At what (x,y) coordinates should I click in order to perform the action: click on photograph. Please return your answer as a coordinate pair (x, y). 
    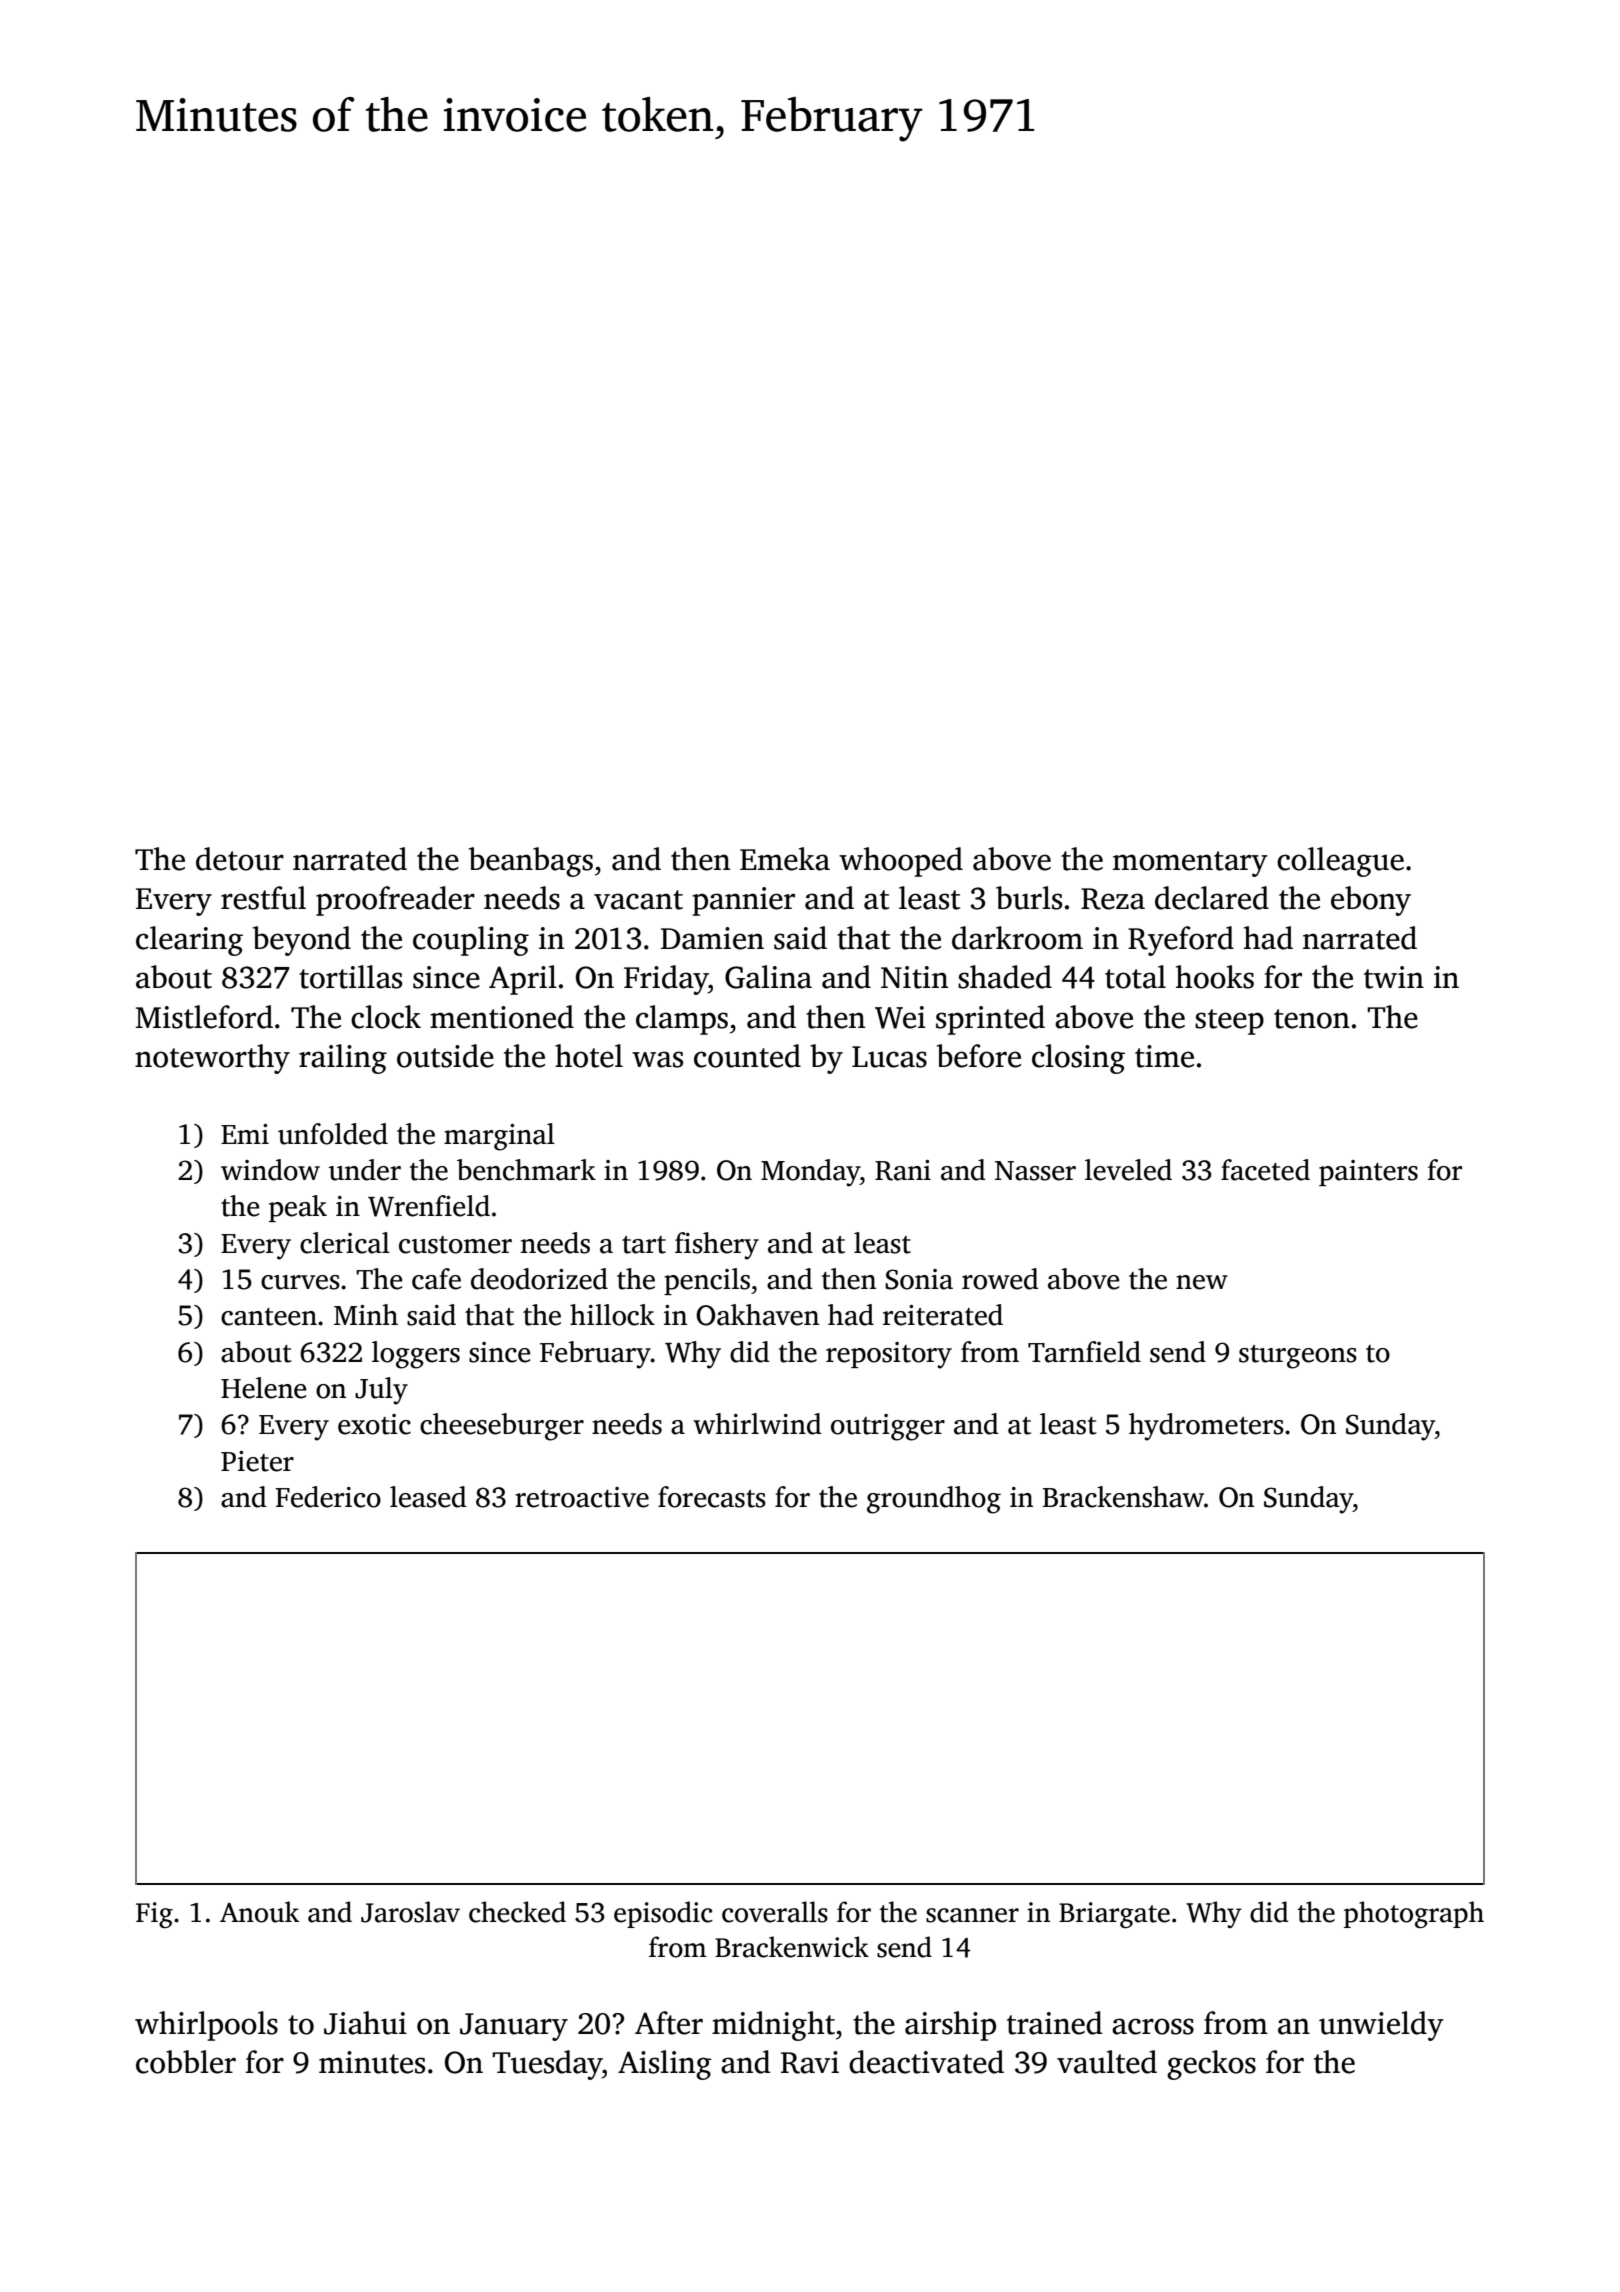
    Looking at the image, I should click on (1414, 1914).
